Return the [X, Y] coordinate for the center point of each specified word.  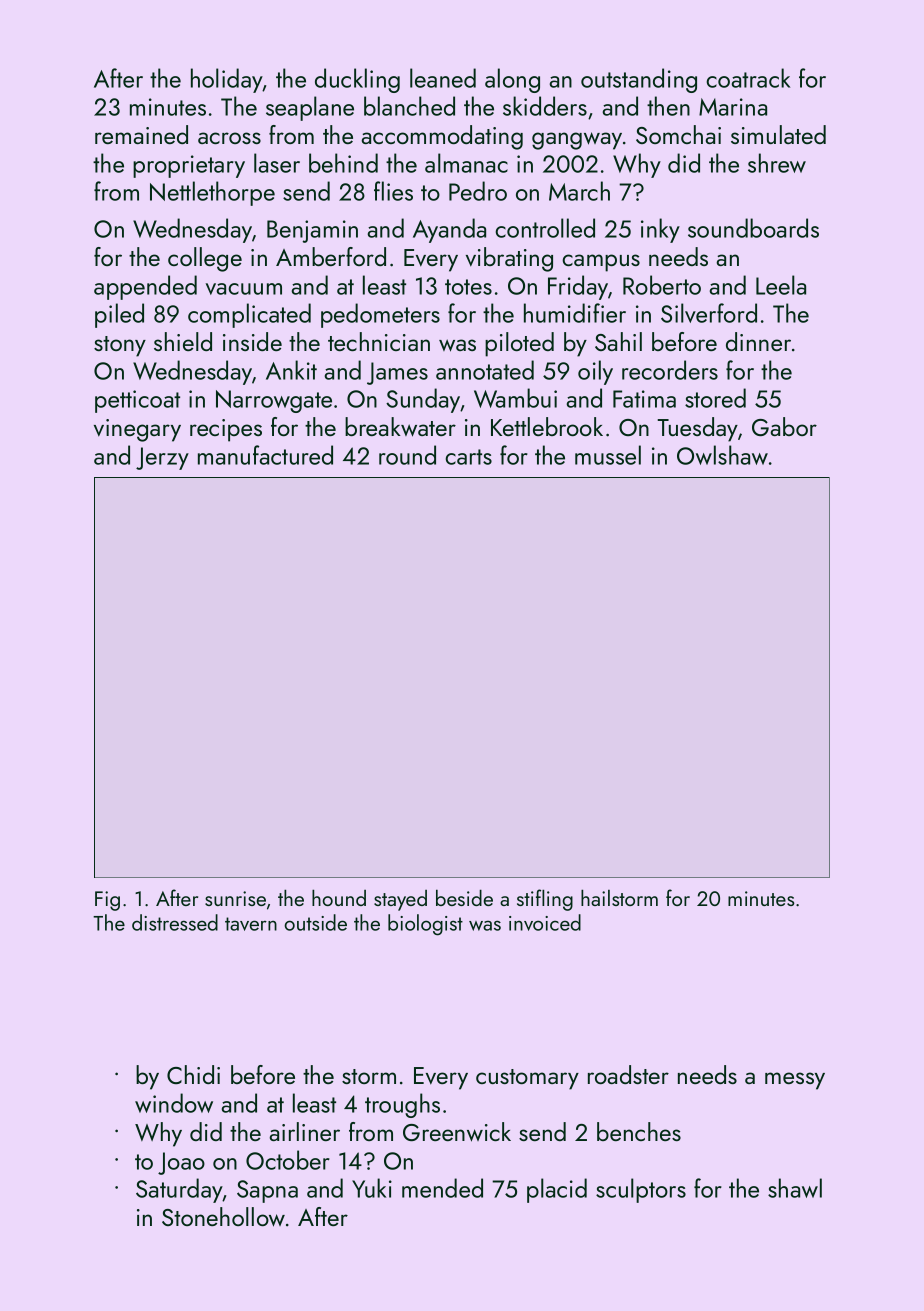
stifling [545, 900]
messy [795, 1081]
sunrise [235, 898]
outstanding [639, 80]
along [512, 80]
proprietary [189, 166]
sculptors [641, 1190]
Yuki [372, 1188]
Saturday [179, 1190]
